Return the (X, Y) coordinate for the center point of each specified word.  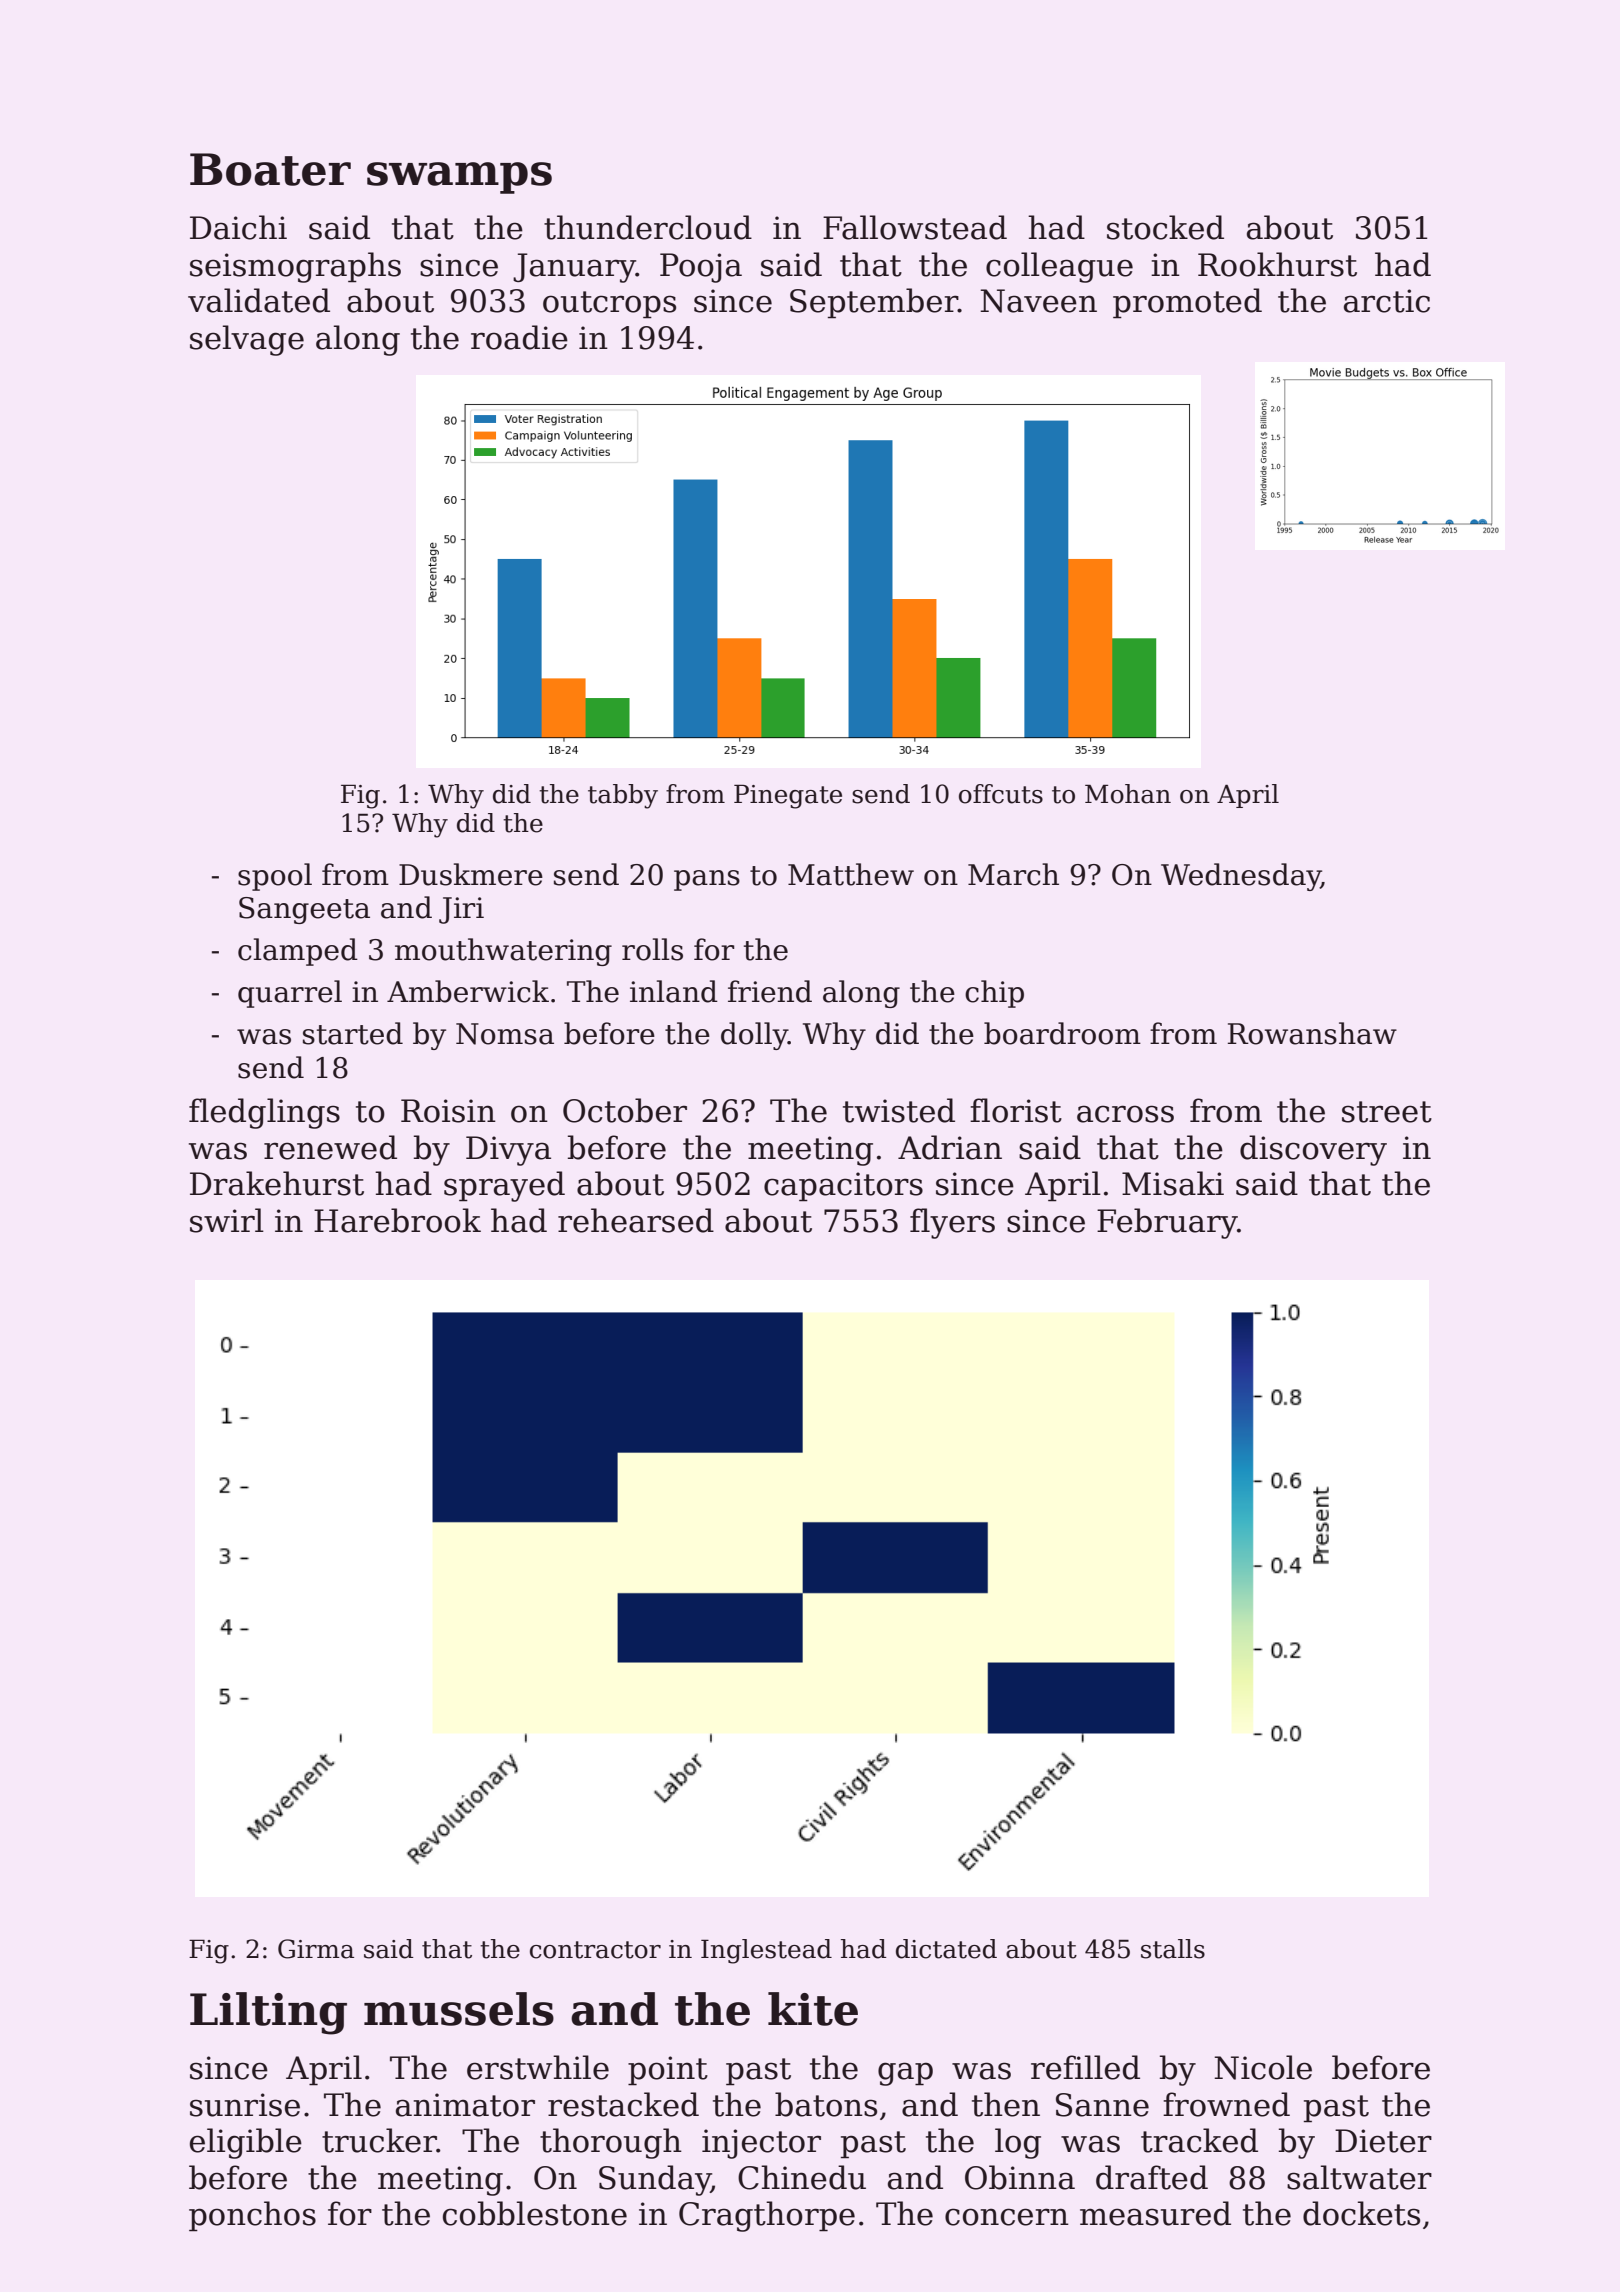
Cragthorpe (767, 2216)
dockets (1361, 2213)
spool (275, 877)
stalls (1173, 1949)
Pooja (701, 268)
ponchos (252, 2216)
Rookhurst (1277, 264)
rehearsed (636, 1220)
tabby (623, 796)
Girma (316, 1949)
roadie (519, 337)
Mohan (1128, 794)
